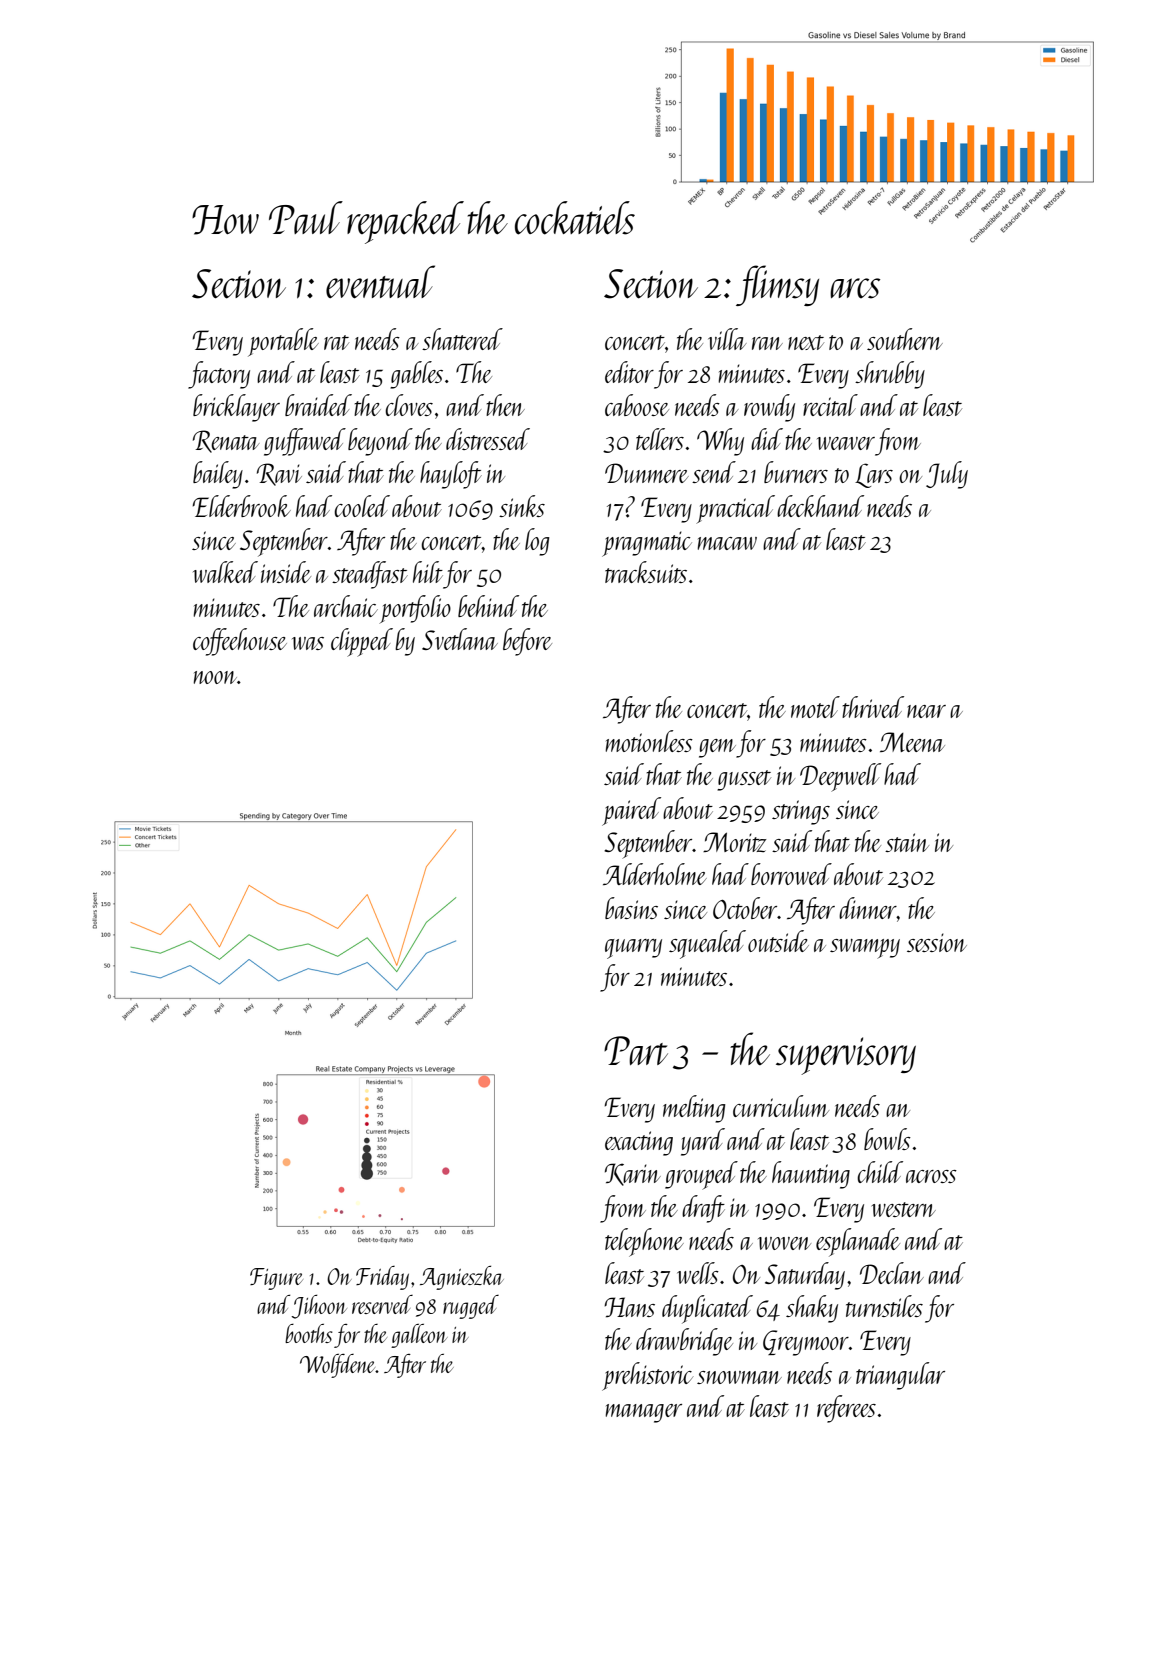  Describe the element at coordinates (873, 707) in the screenshot. I see `thrived` at that location.
